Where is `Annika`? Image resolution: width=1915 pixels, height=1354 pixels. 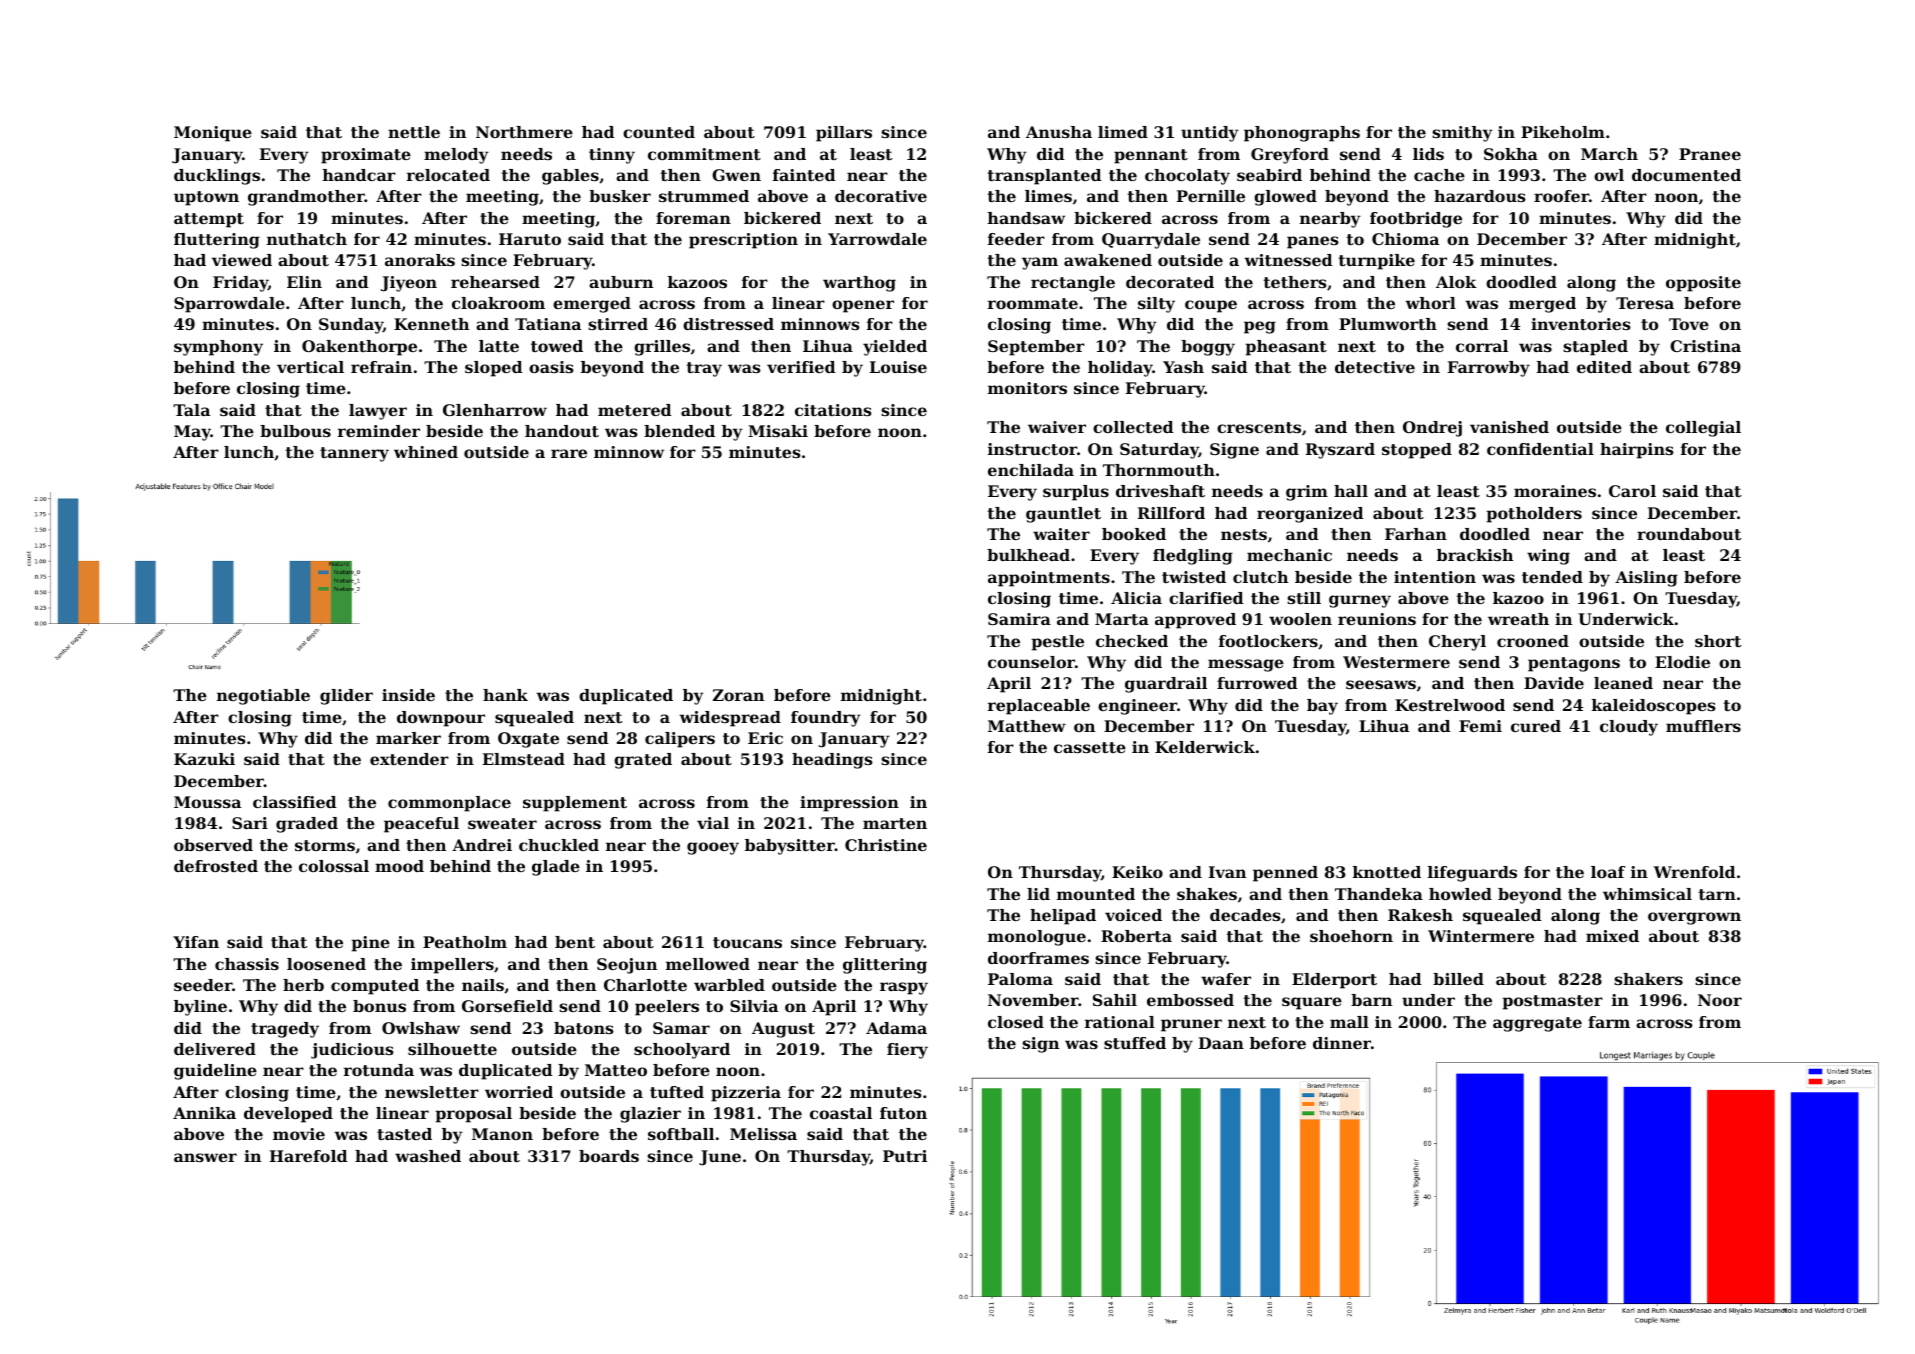
Annika is located at coordinates (204, 1113).
